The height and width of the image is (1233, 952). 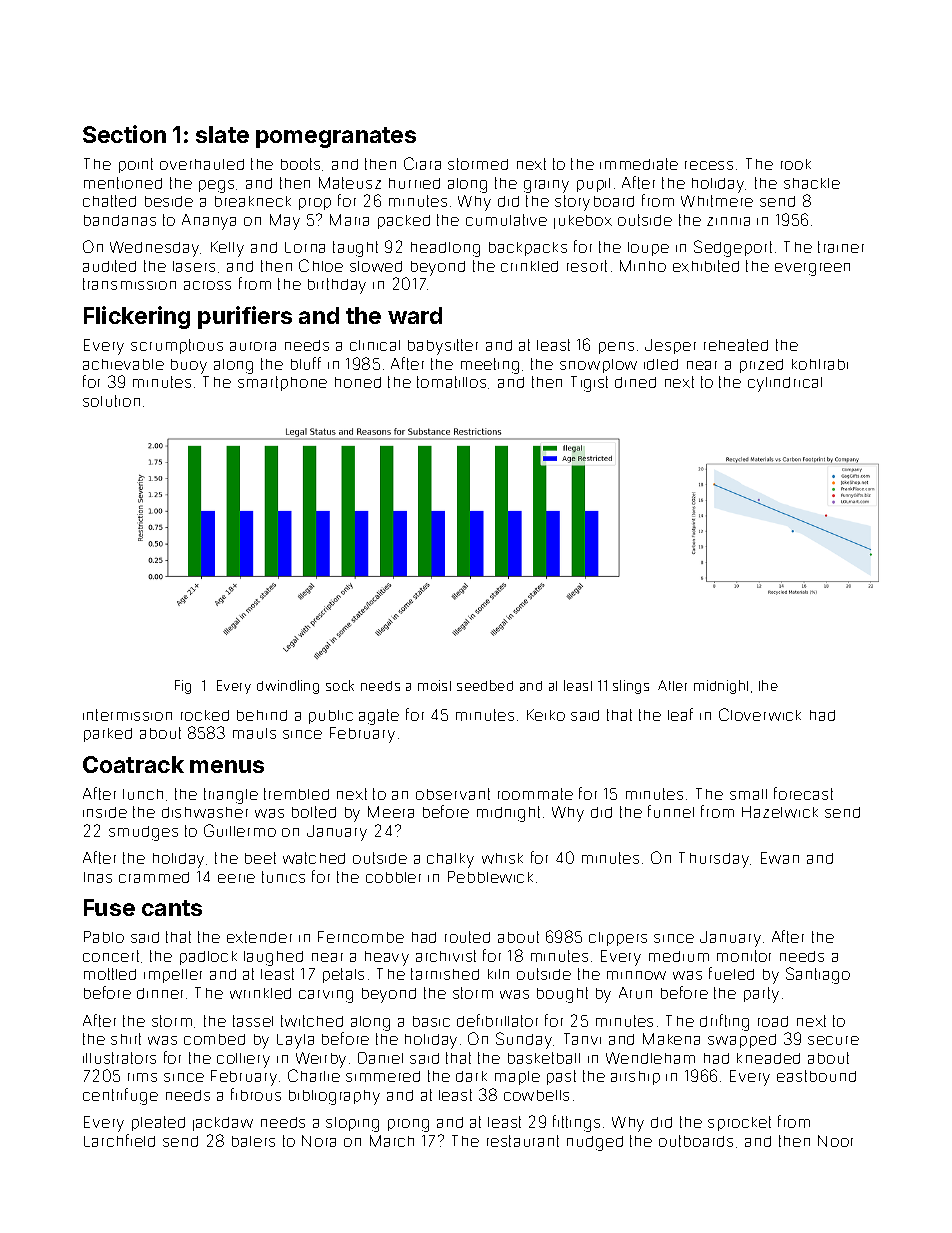 What do you see at coordinates (636, 975) in the image?
I see `minnow` at bounding box center [636, 975].
